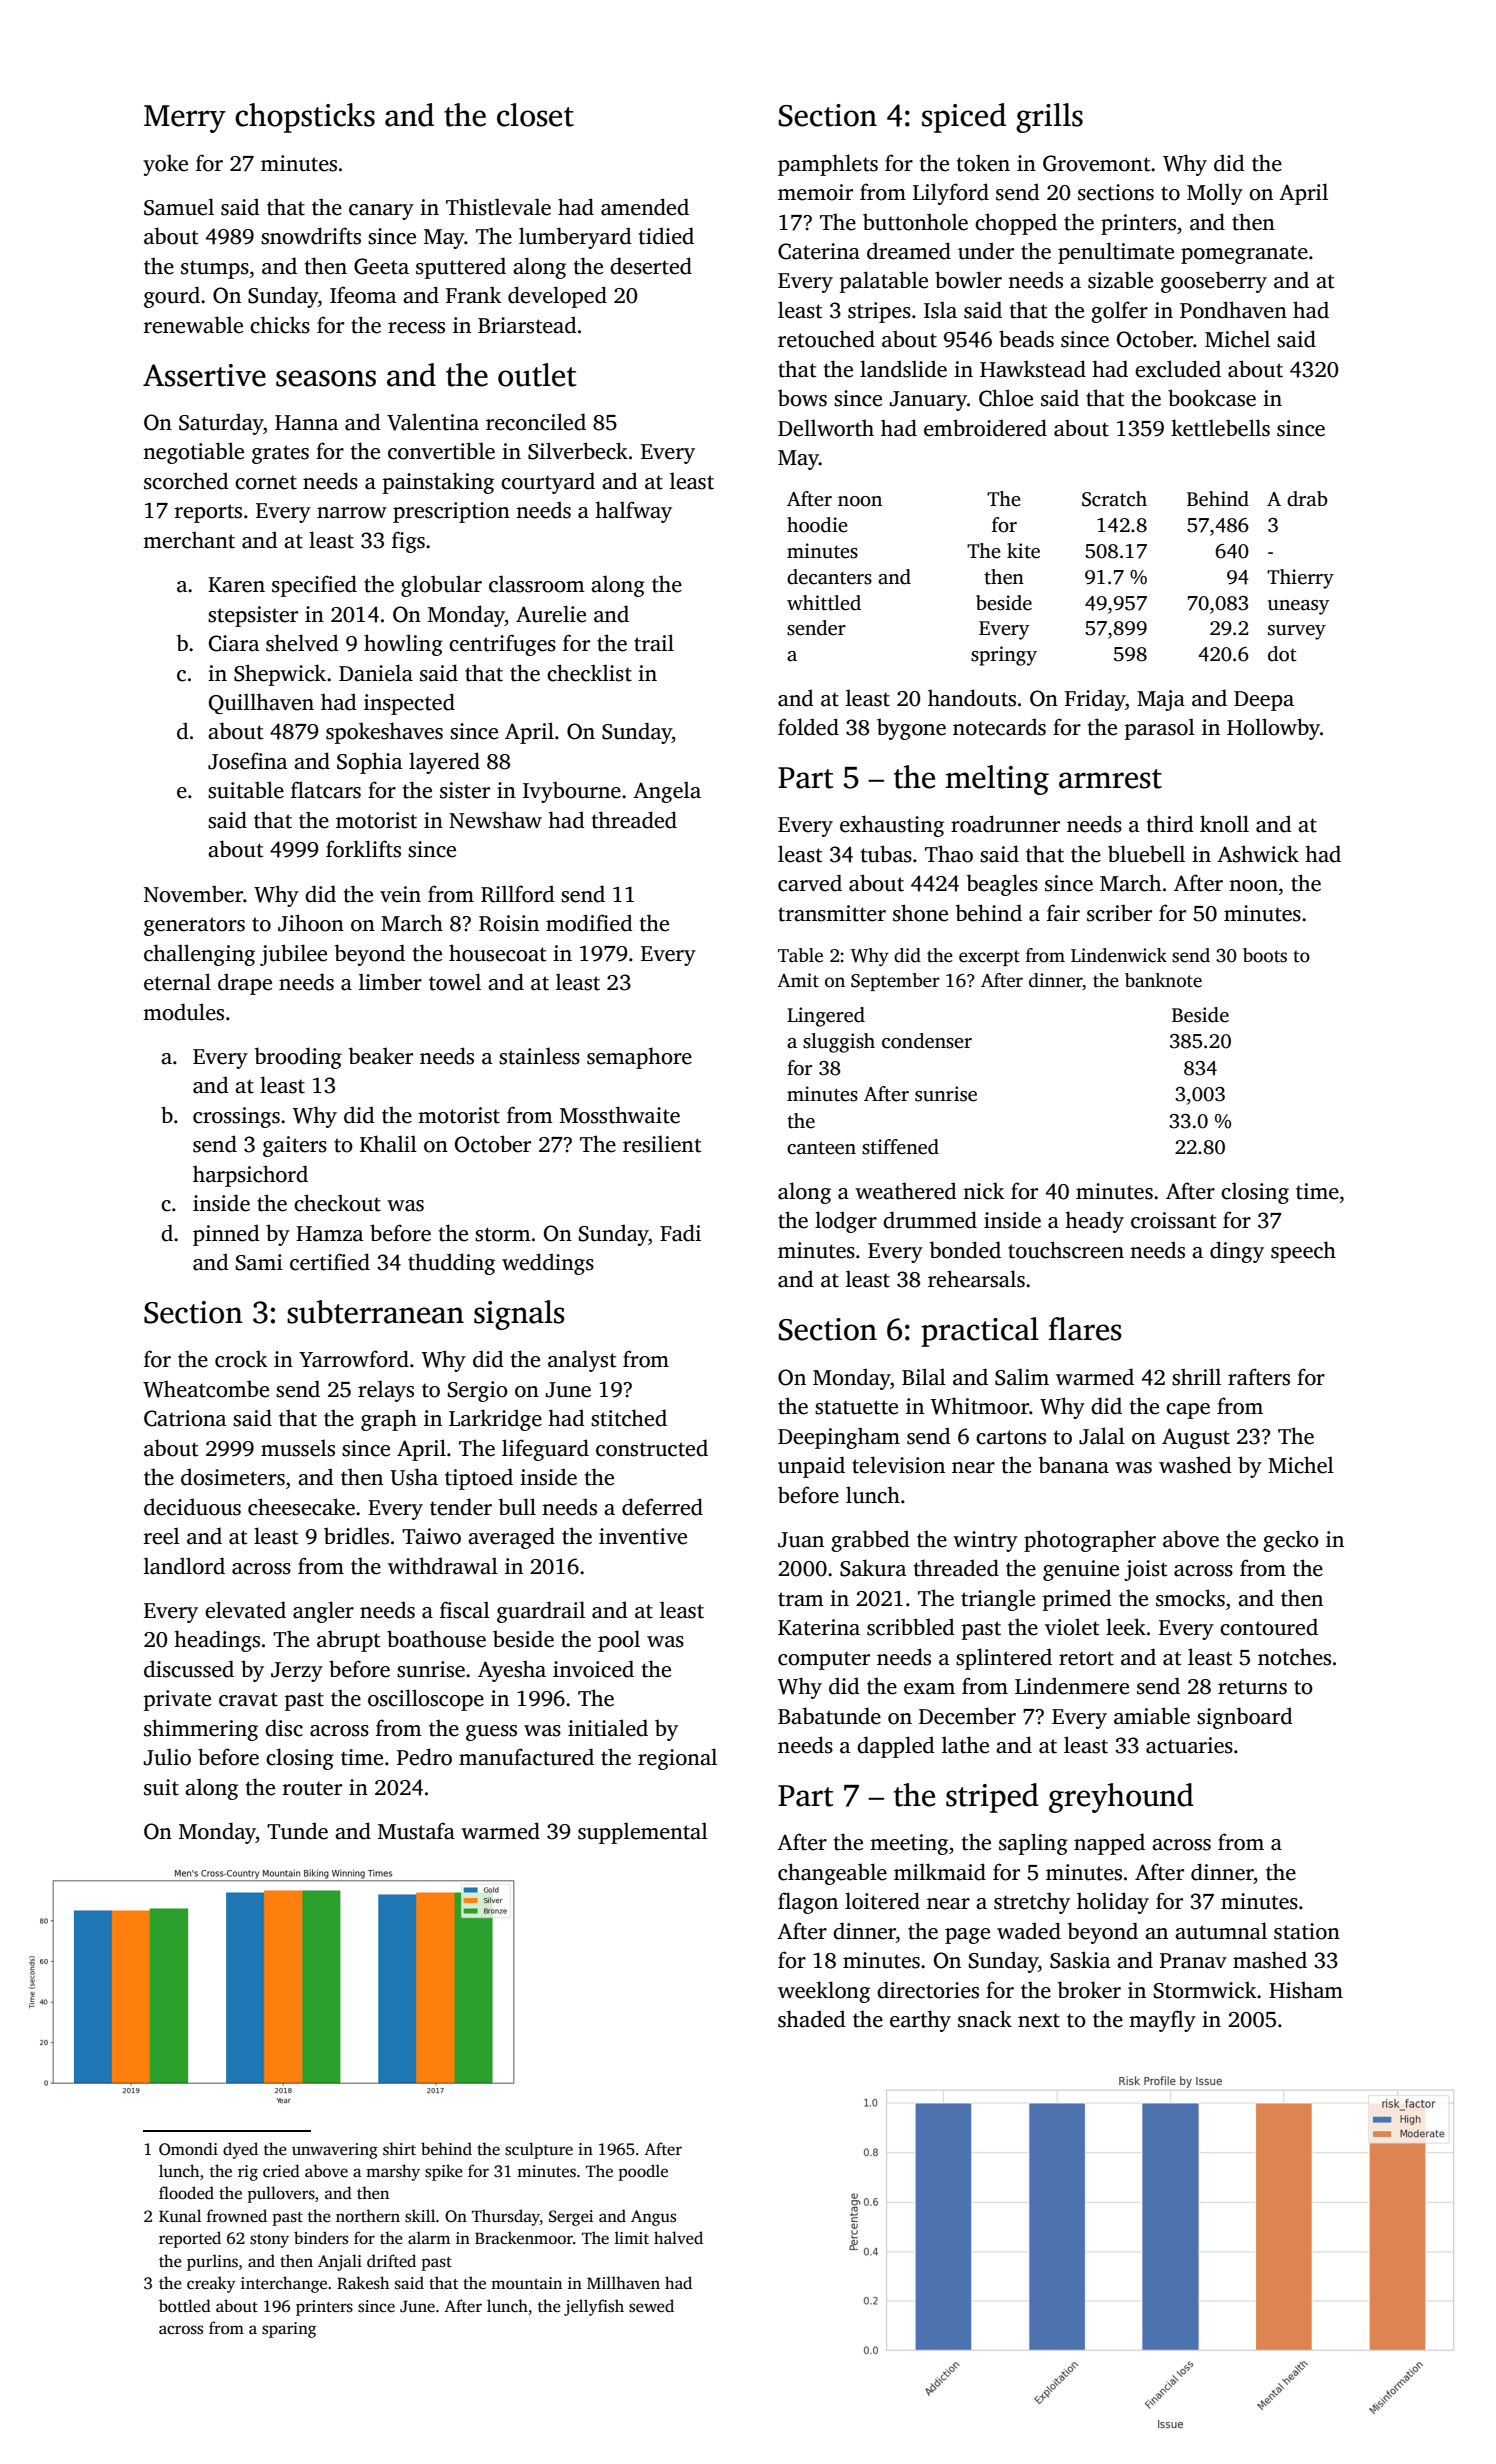 The width and height of the document is (1496, 2464). I want to click on computer, so click(824, 1660).
